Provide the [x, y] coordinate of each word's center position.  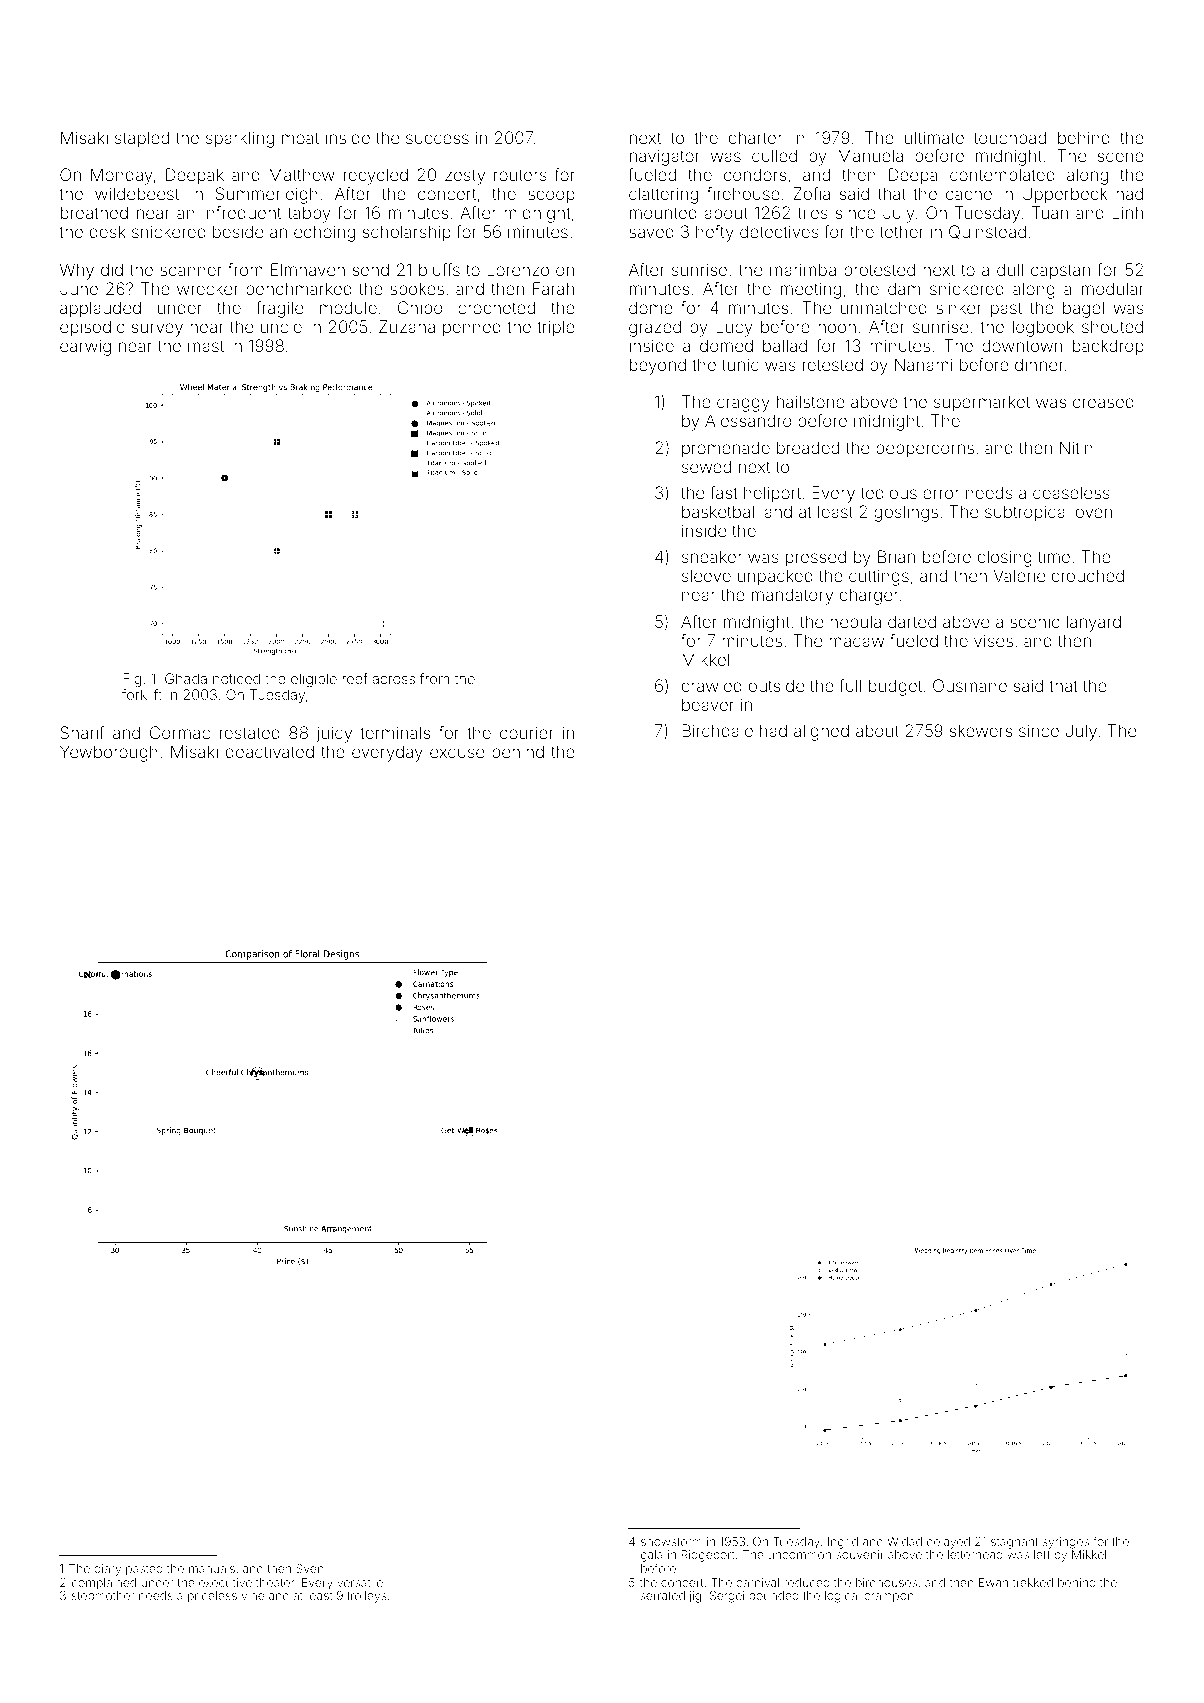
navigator [665, 157]
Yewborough [109, 753]
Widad [904, 1541]
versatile [360, 1582]
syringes [1066, 1543]
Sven [309, 1568]
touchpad [1010, 139]
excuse [457, 753]
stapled [142, 139]
